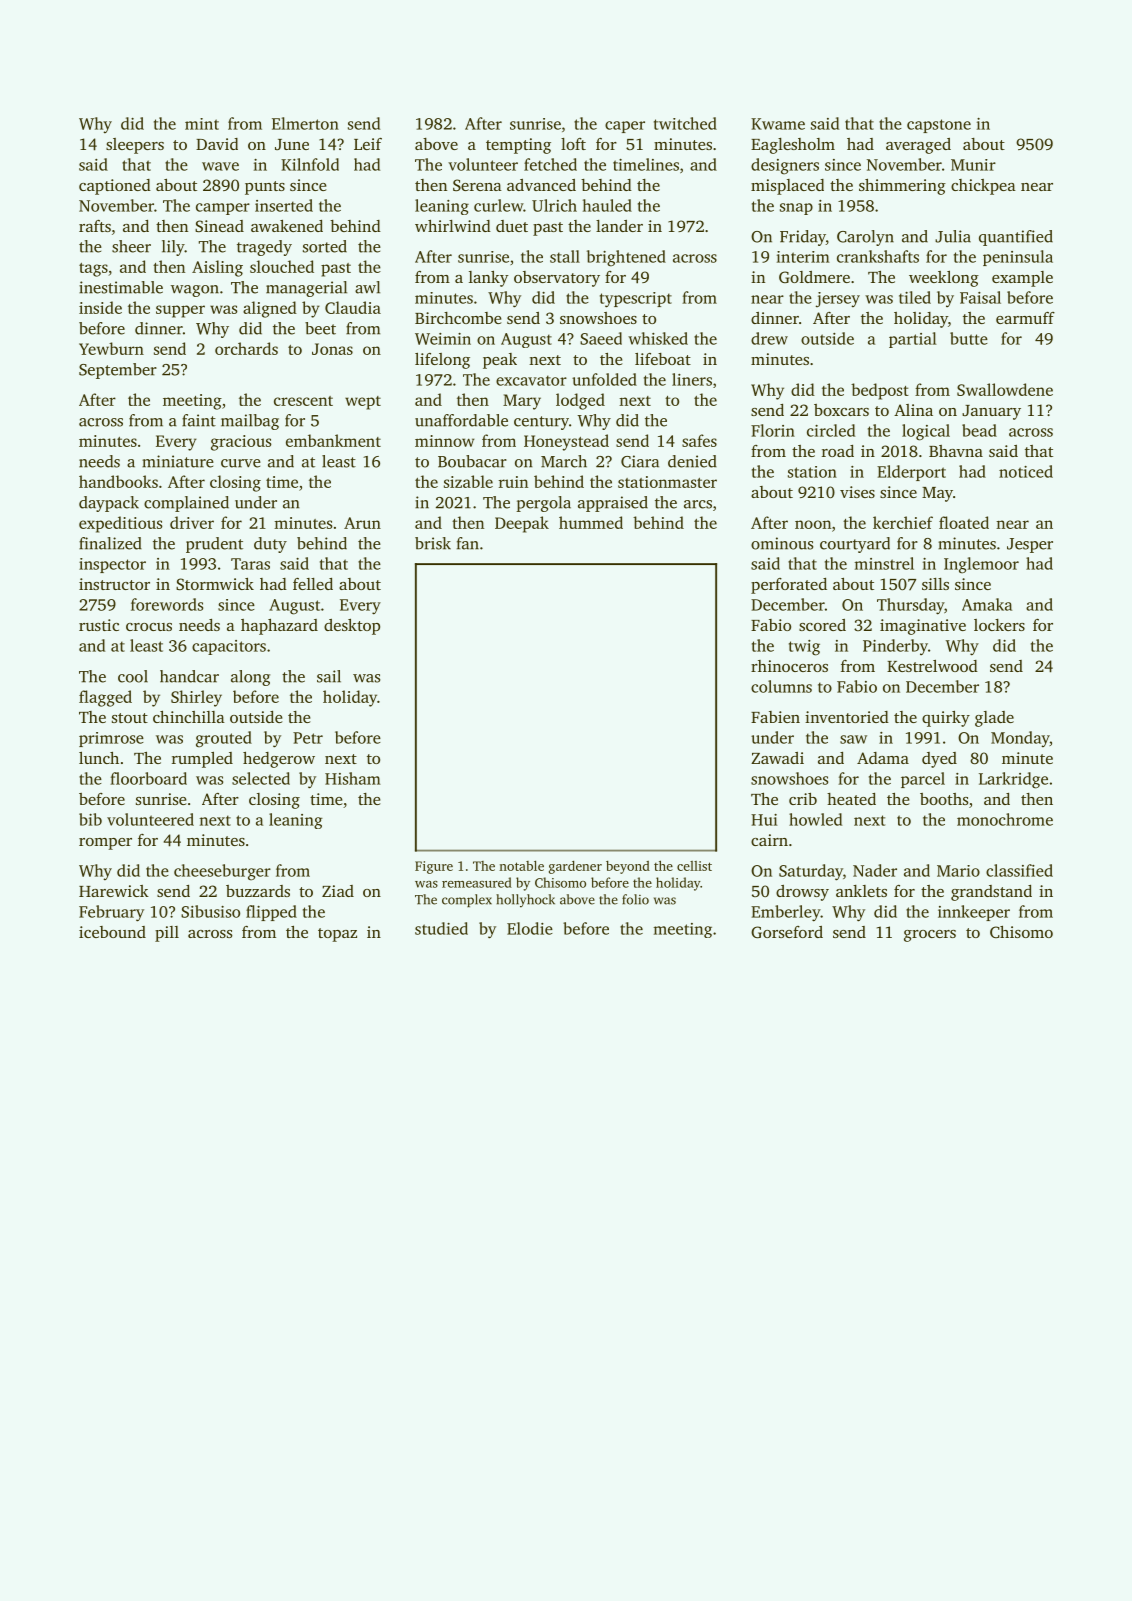 The image size is (1132, 1601). I want to click on icebound, so click(112, 932).
